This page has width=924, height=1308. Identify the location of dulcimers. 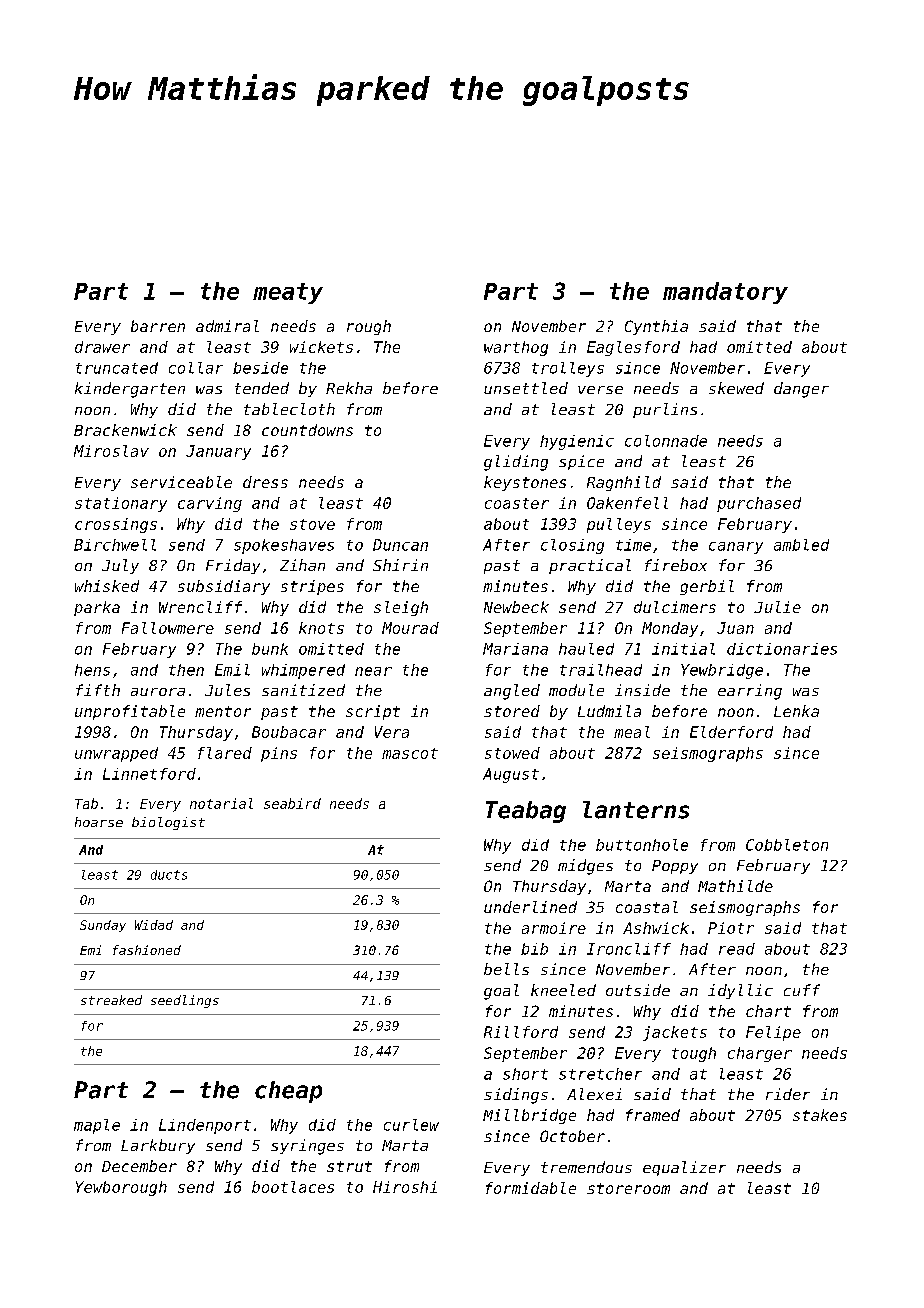
(675, 607).
